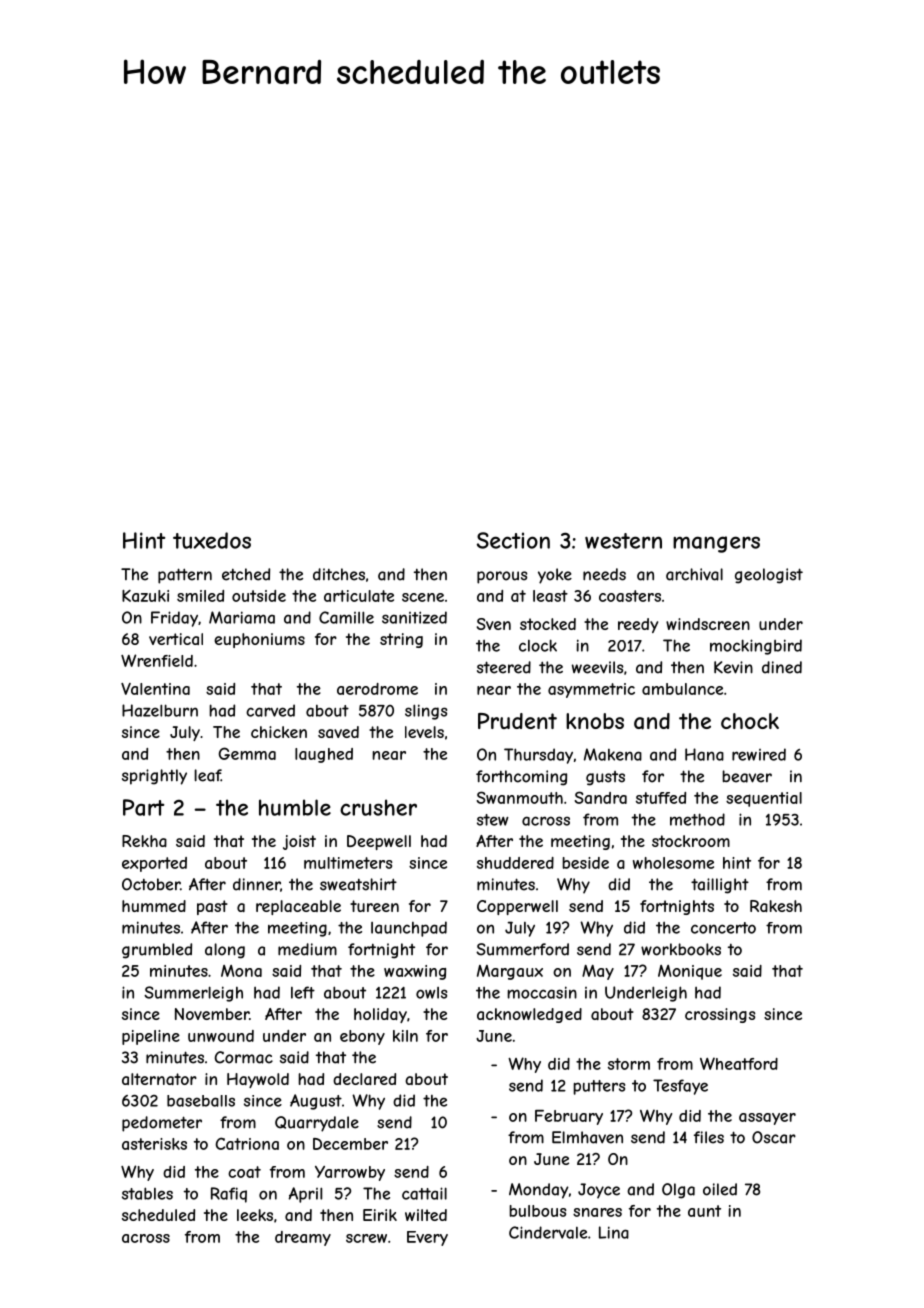 Image resolution: width=924 pixels, height=1308 pixels. Describe the element at coordinates (174, 619) in the screenshot. I see `Friday` at that location.
